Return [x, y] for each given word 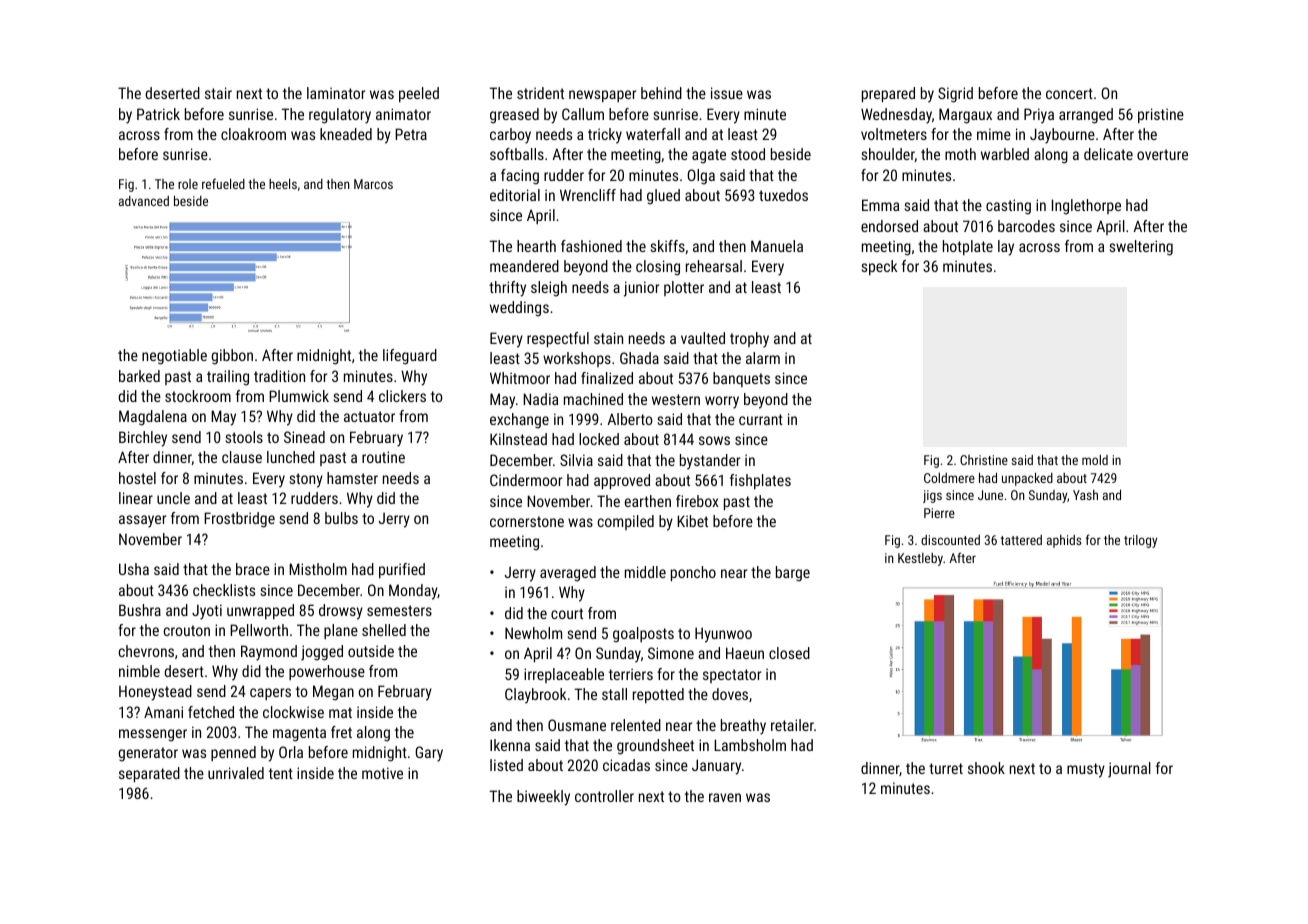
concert [1069, 93]
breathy [743, 727]
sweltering [1141, 248]
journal [1129, 770]
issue [727, 93]
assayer [142, 521]
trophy [749, 340]
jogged [322, 653]
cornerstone [527, 521]
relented [636, 725]
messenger [153, 735]
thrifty [507, 289]
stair [218, 93]
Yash [1085, 495]
